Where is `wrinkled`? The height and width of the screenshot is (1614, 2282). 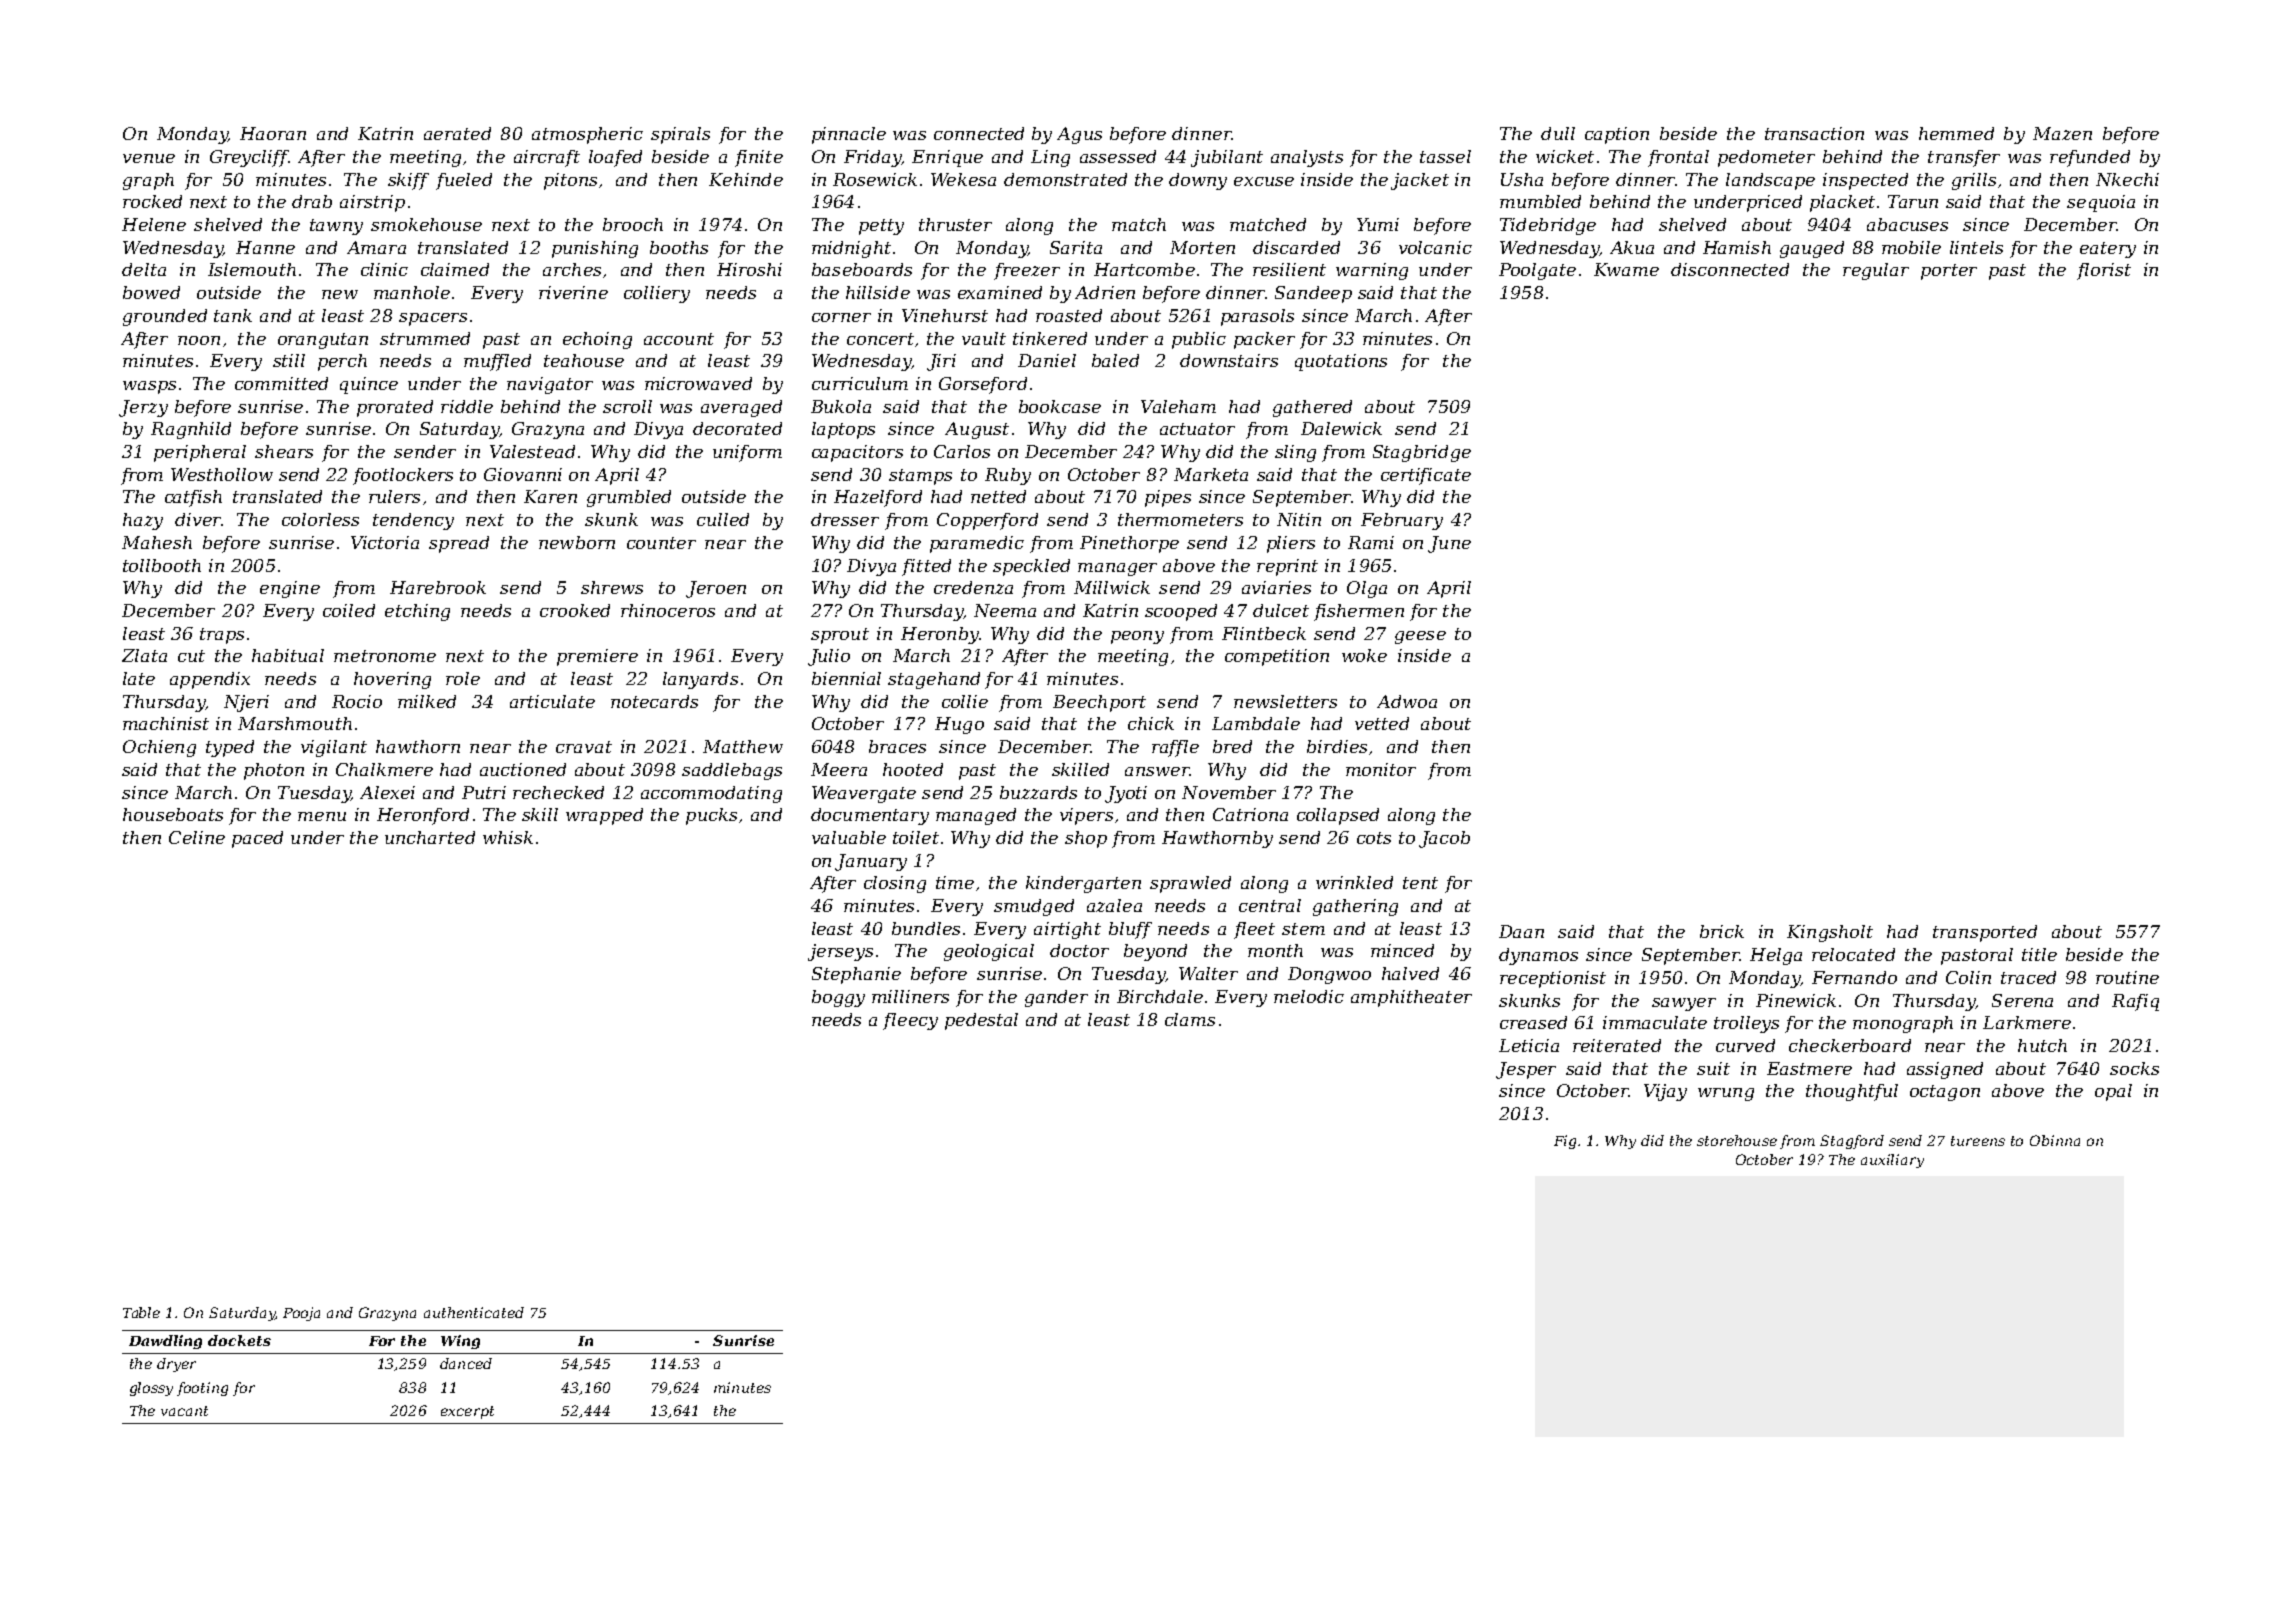 wrinkled is located at coordinates (1354, 882).
